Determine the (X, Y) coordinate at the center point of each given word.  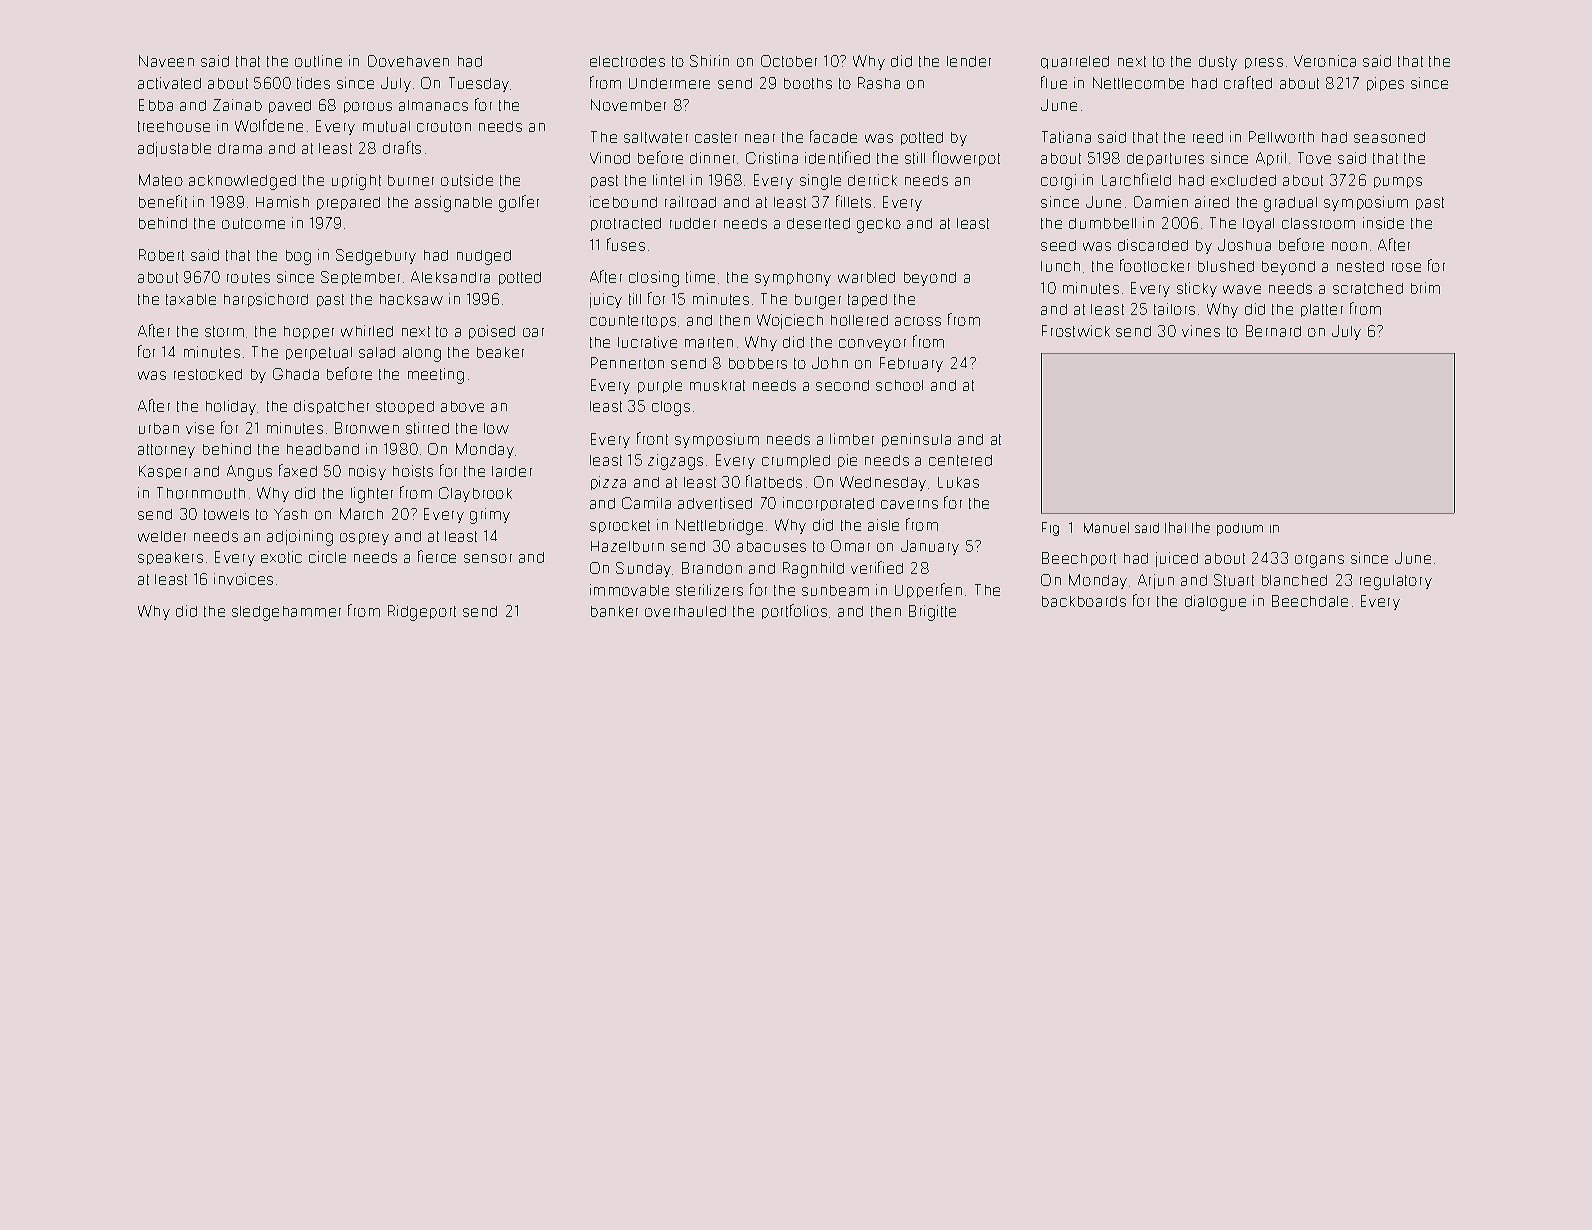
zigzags (675, 462)
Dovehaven (408, 61)
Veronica (1325, 61)
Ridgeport (422, 613)
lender (969, 61)
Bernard (1273, 331)
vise (200, 428)
